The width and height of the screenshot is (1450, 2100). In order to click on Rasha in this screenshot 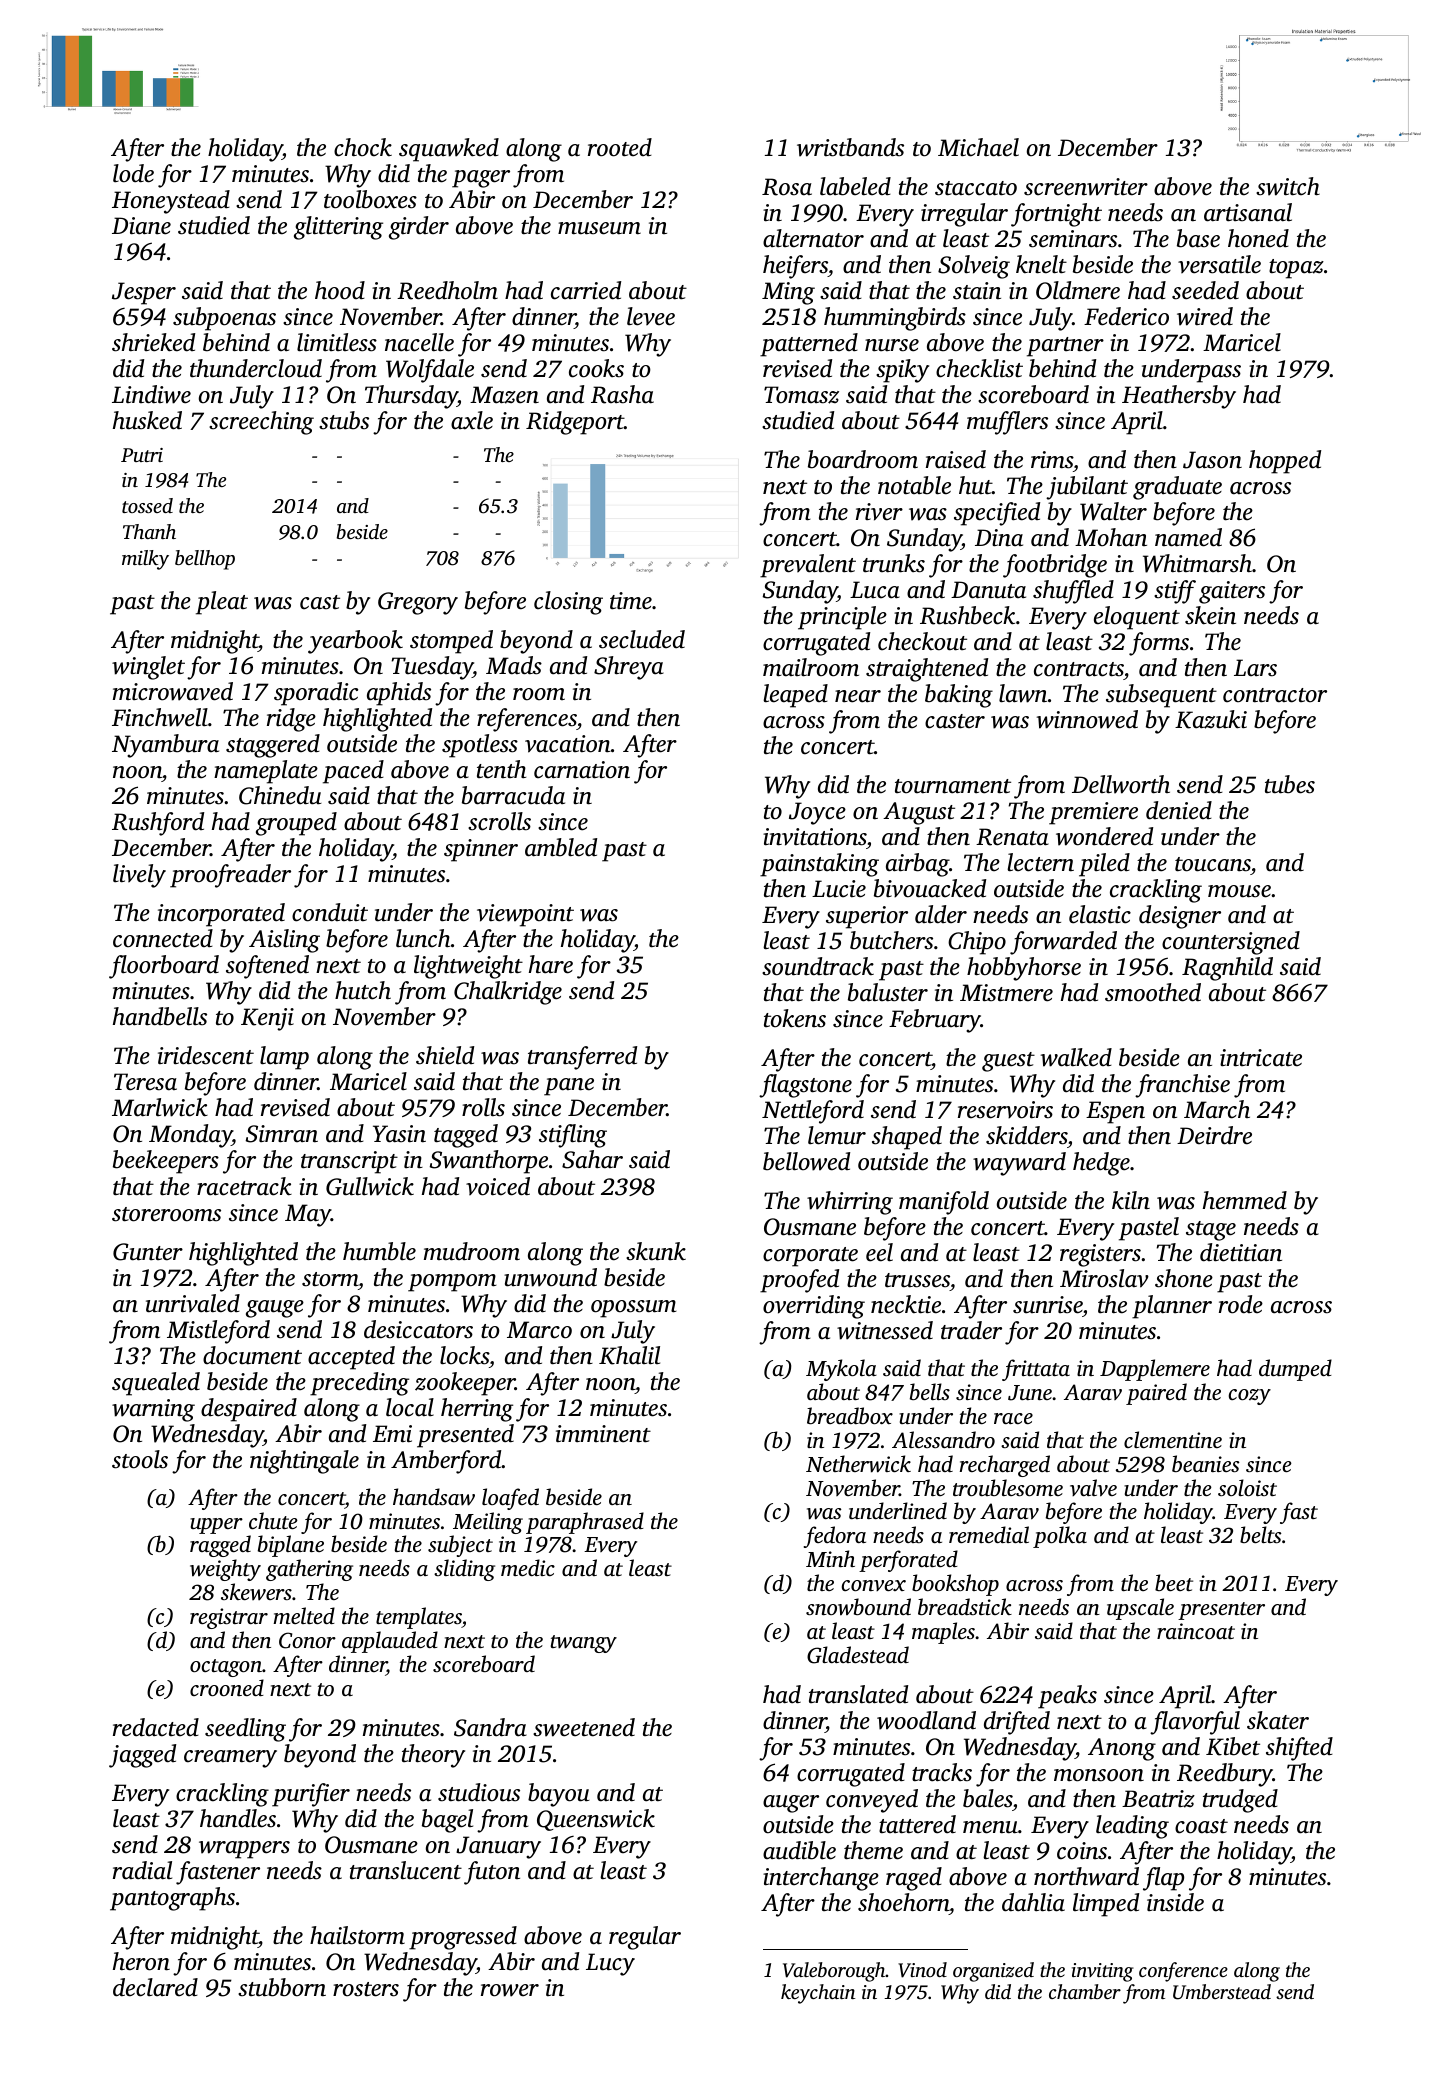, I will do `click(622, 394)`.
